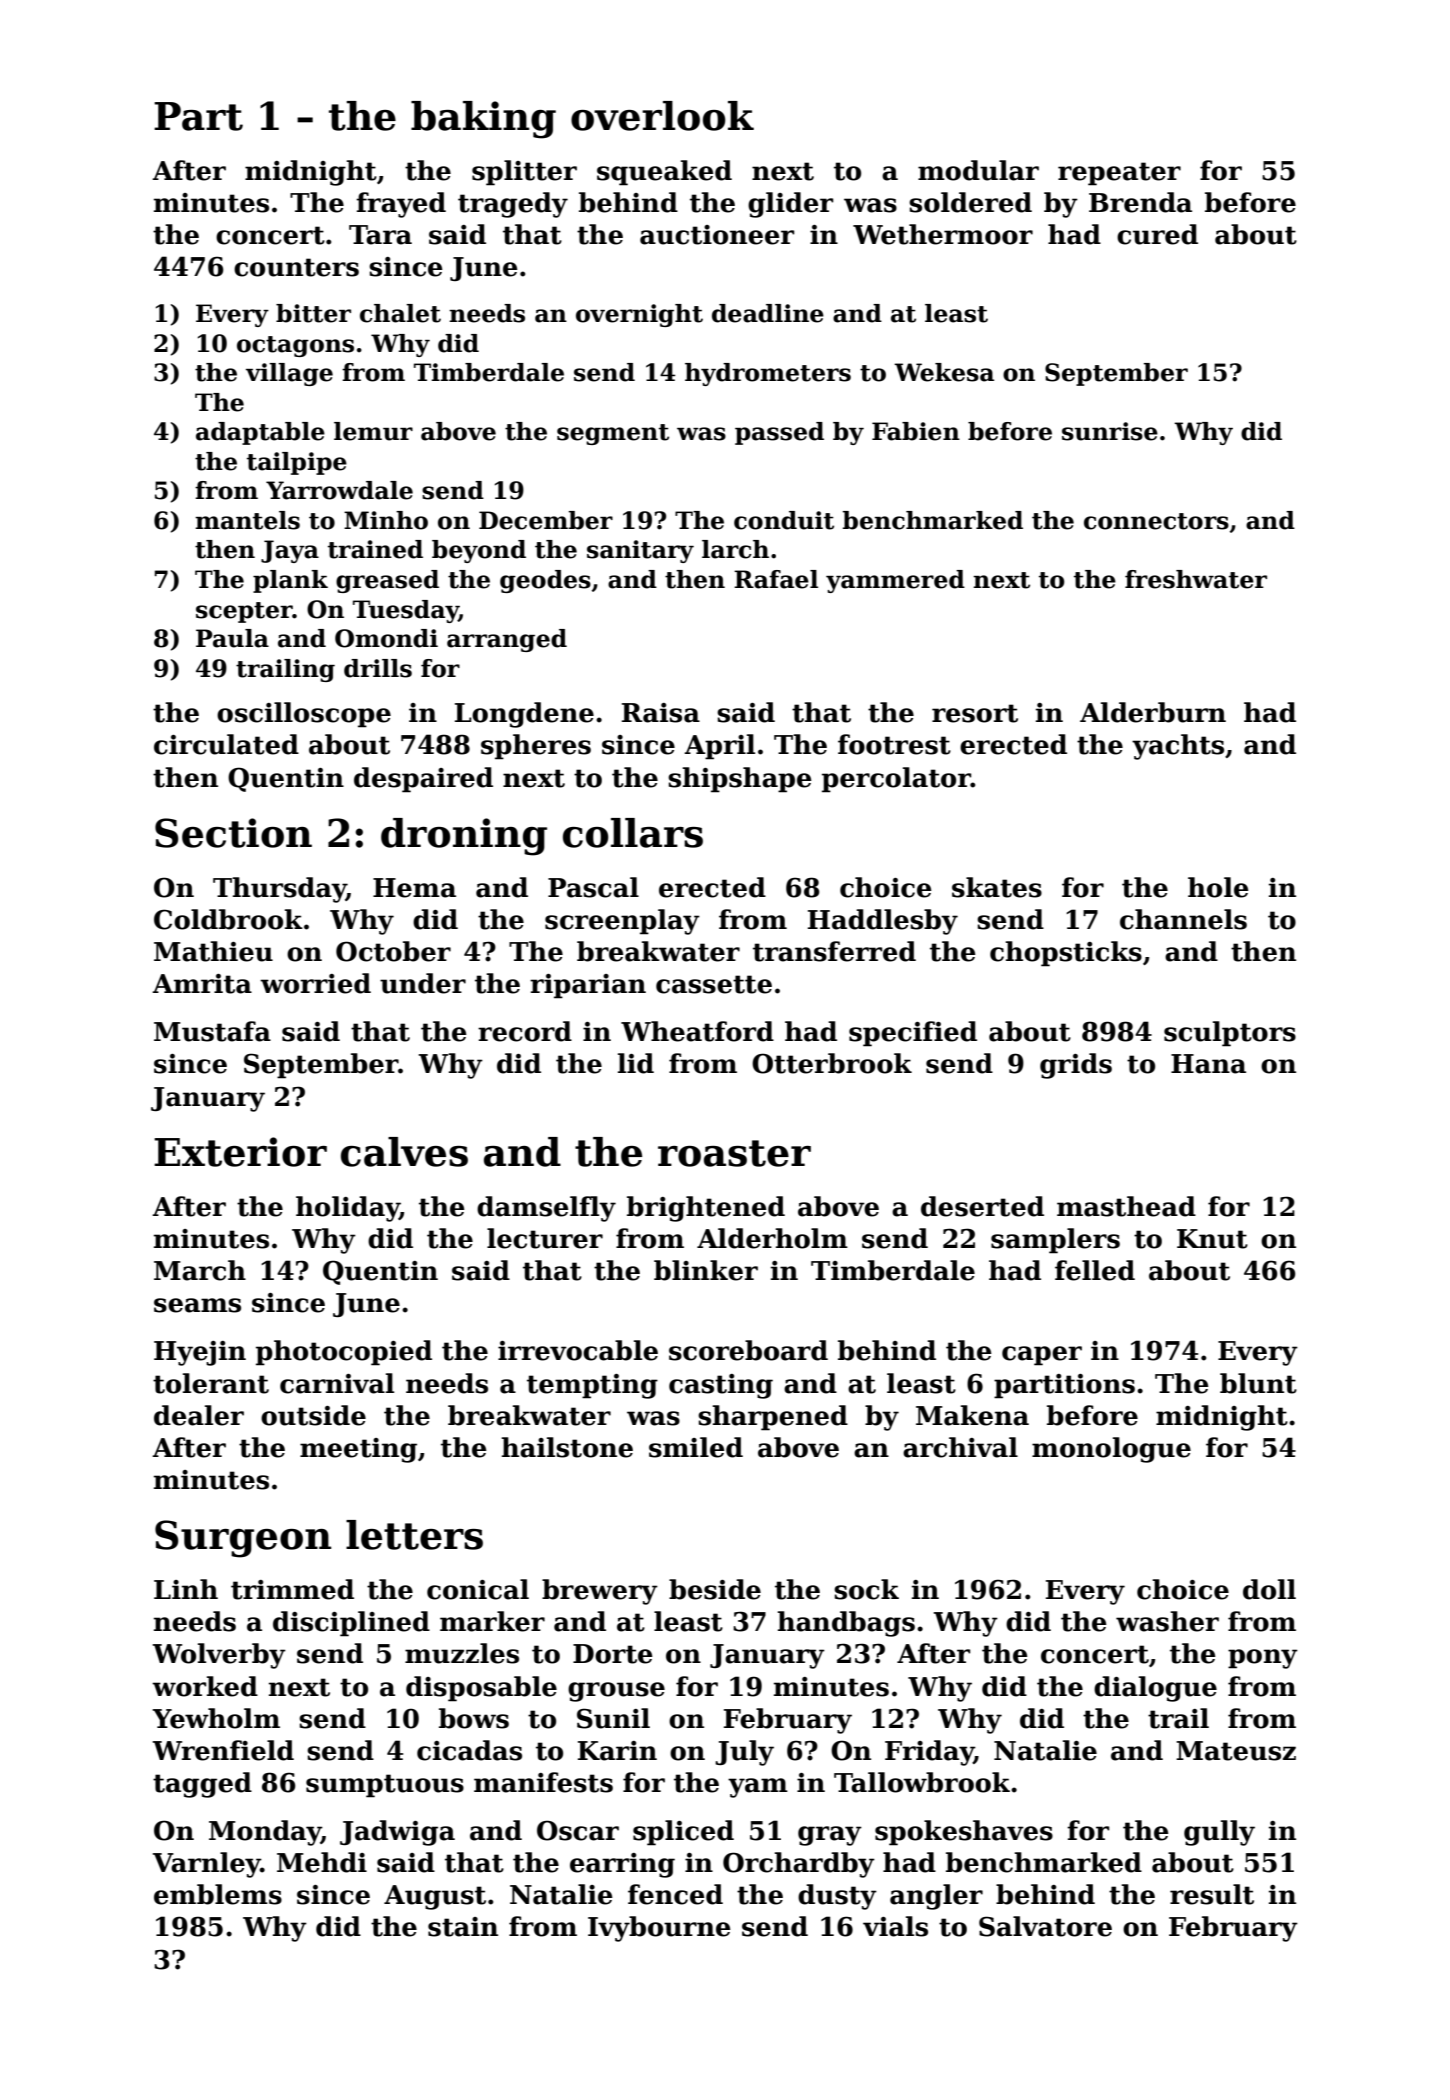  What do you see at coordinates (1110, 431) in the document?
I see `sunrise` at bounding box center [1110, 431].
